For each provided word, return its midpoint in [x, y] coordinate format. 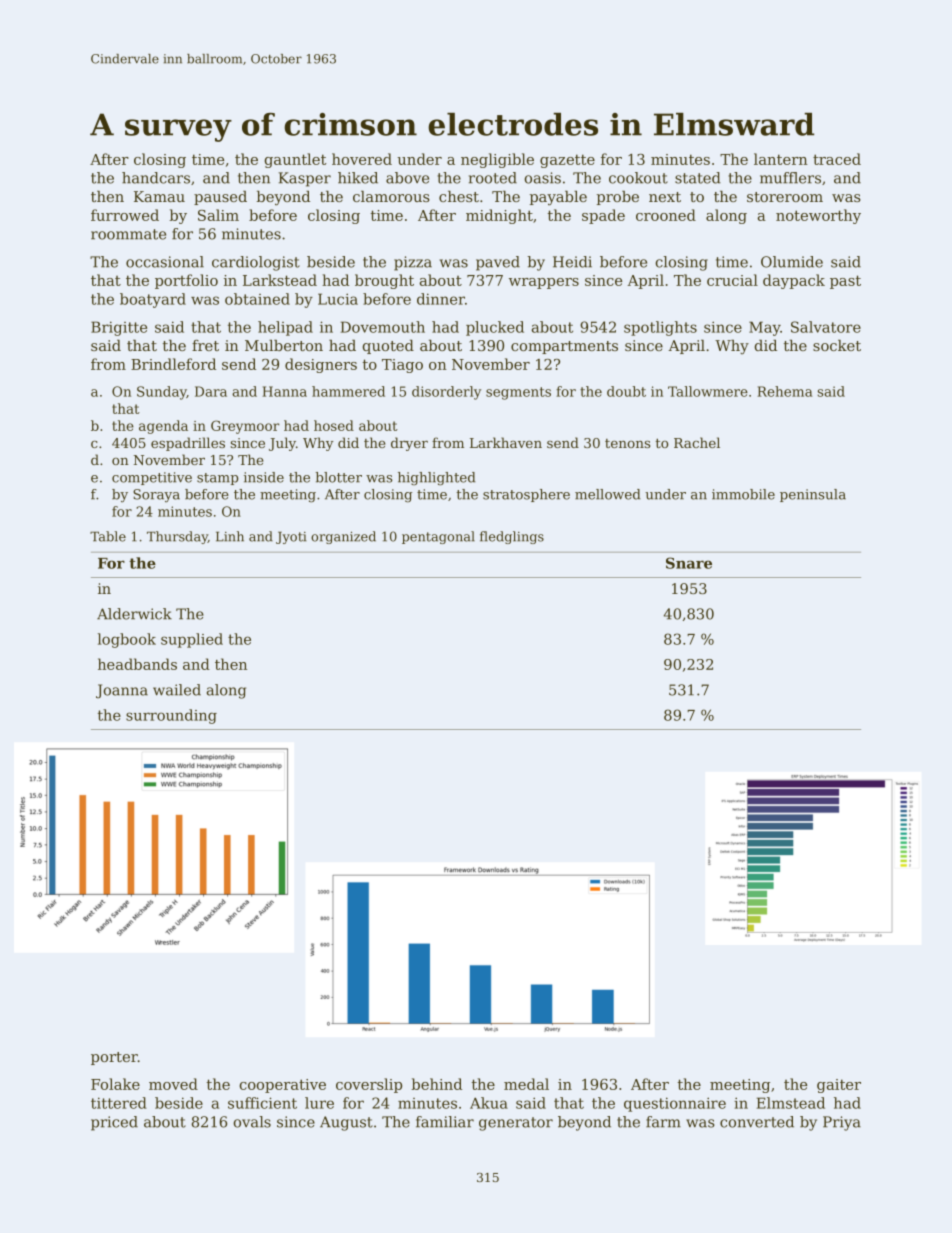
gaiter [839, 1086]
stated [698, 178]
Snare [689, 563]
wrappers [544, 283]
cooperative [283, 1086]
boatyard [153, 300]
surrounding [171, 716]
